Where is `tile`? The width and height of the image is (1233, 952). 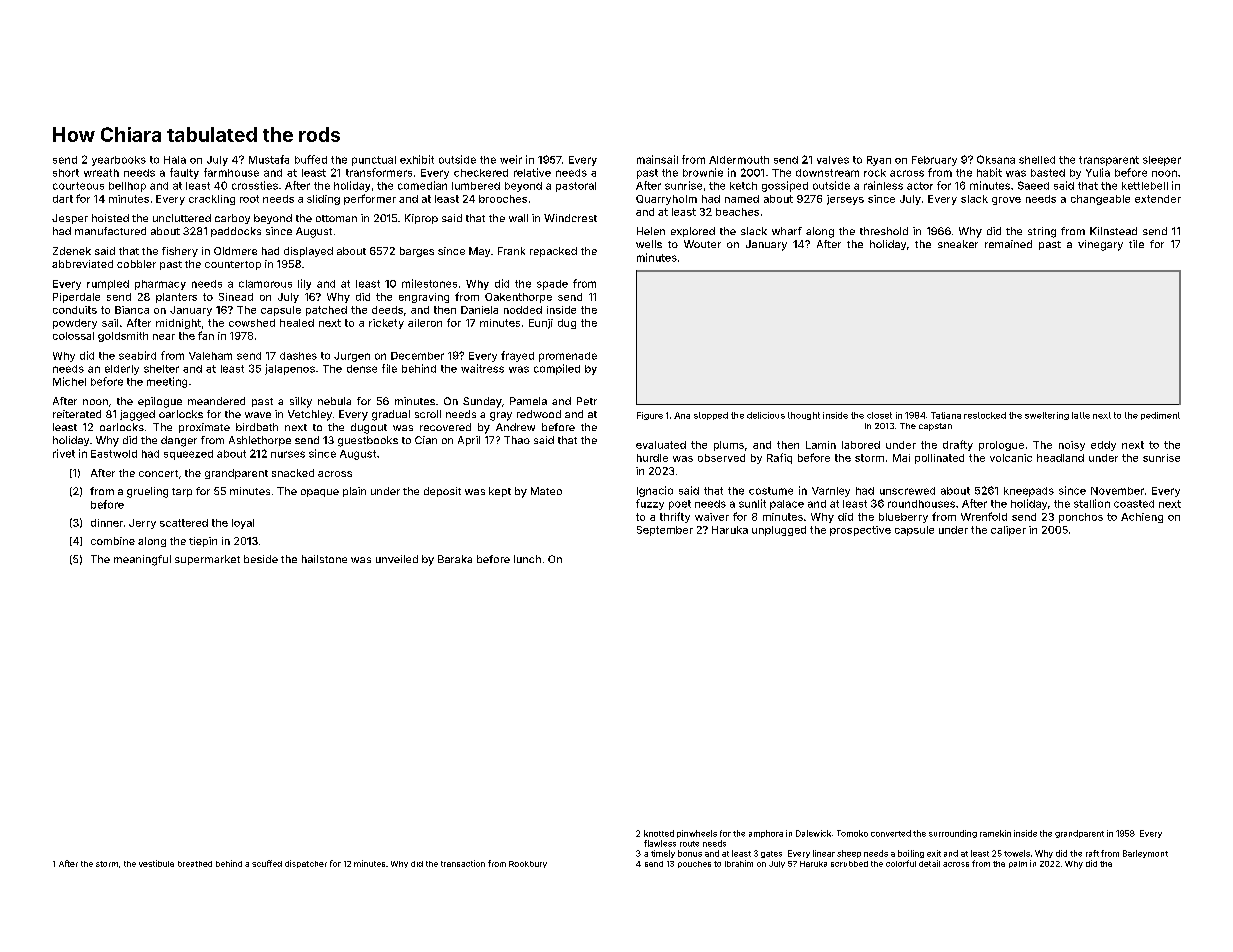 tile is located at coordinates (1136, 244).
